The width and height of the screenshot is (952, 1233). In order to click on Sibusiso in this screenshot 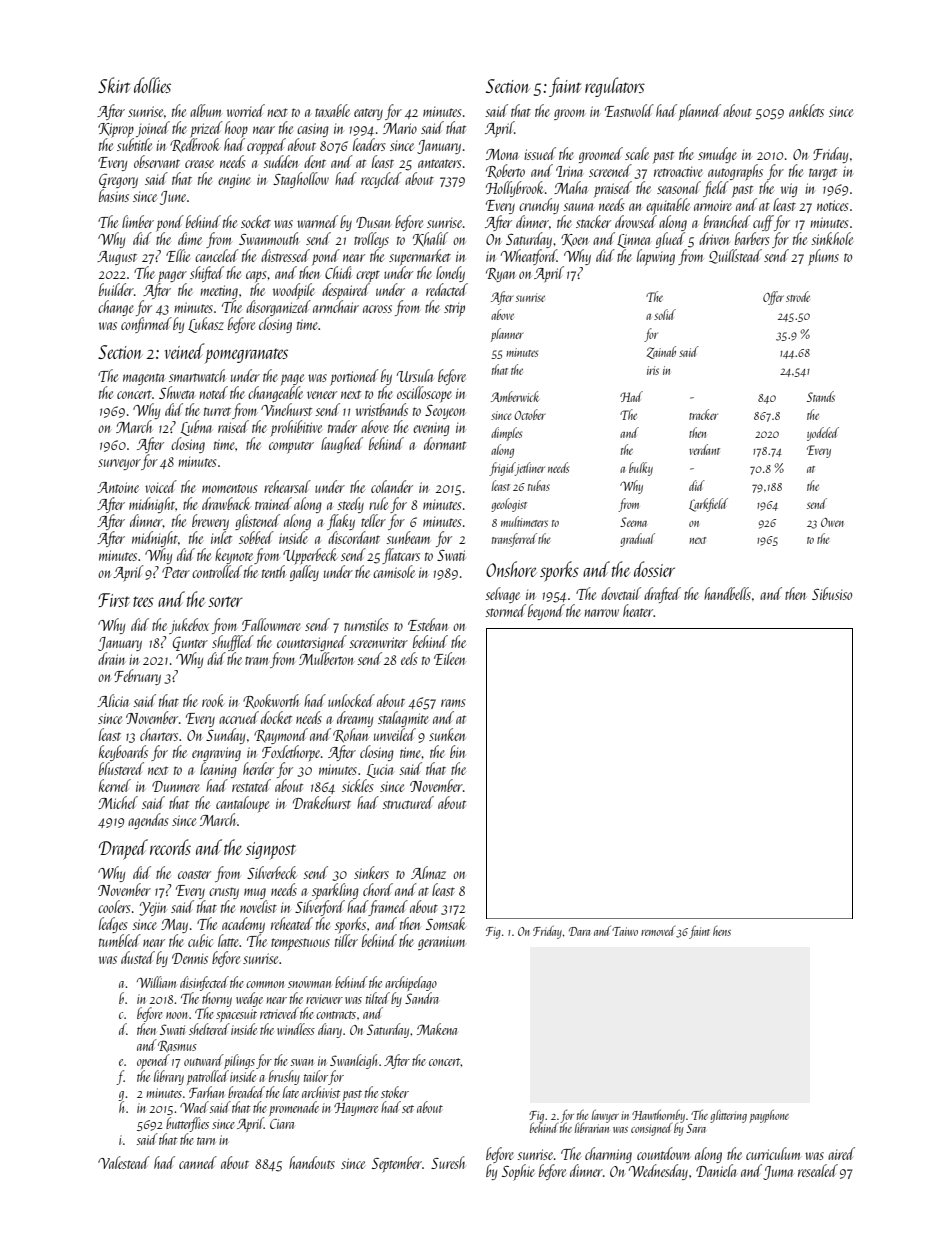, I will do `click(832, 593)`.
